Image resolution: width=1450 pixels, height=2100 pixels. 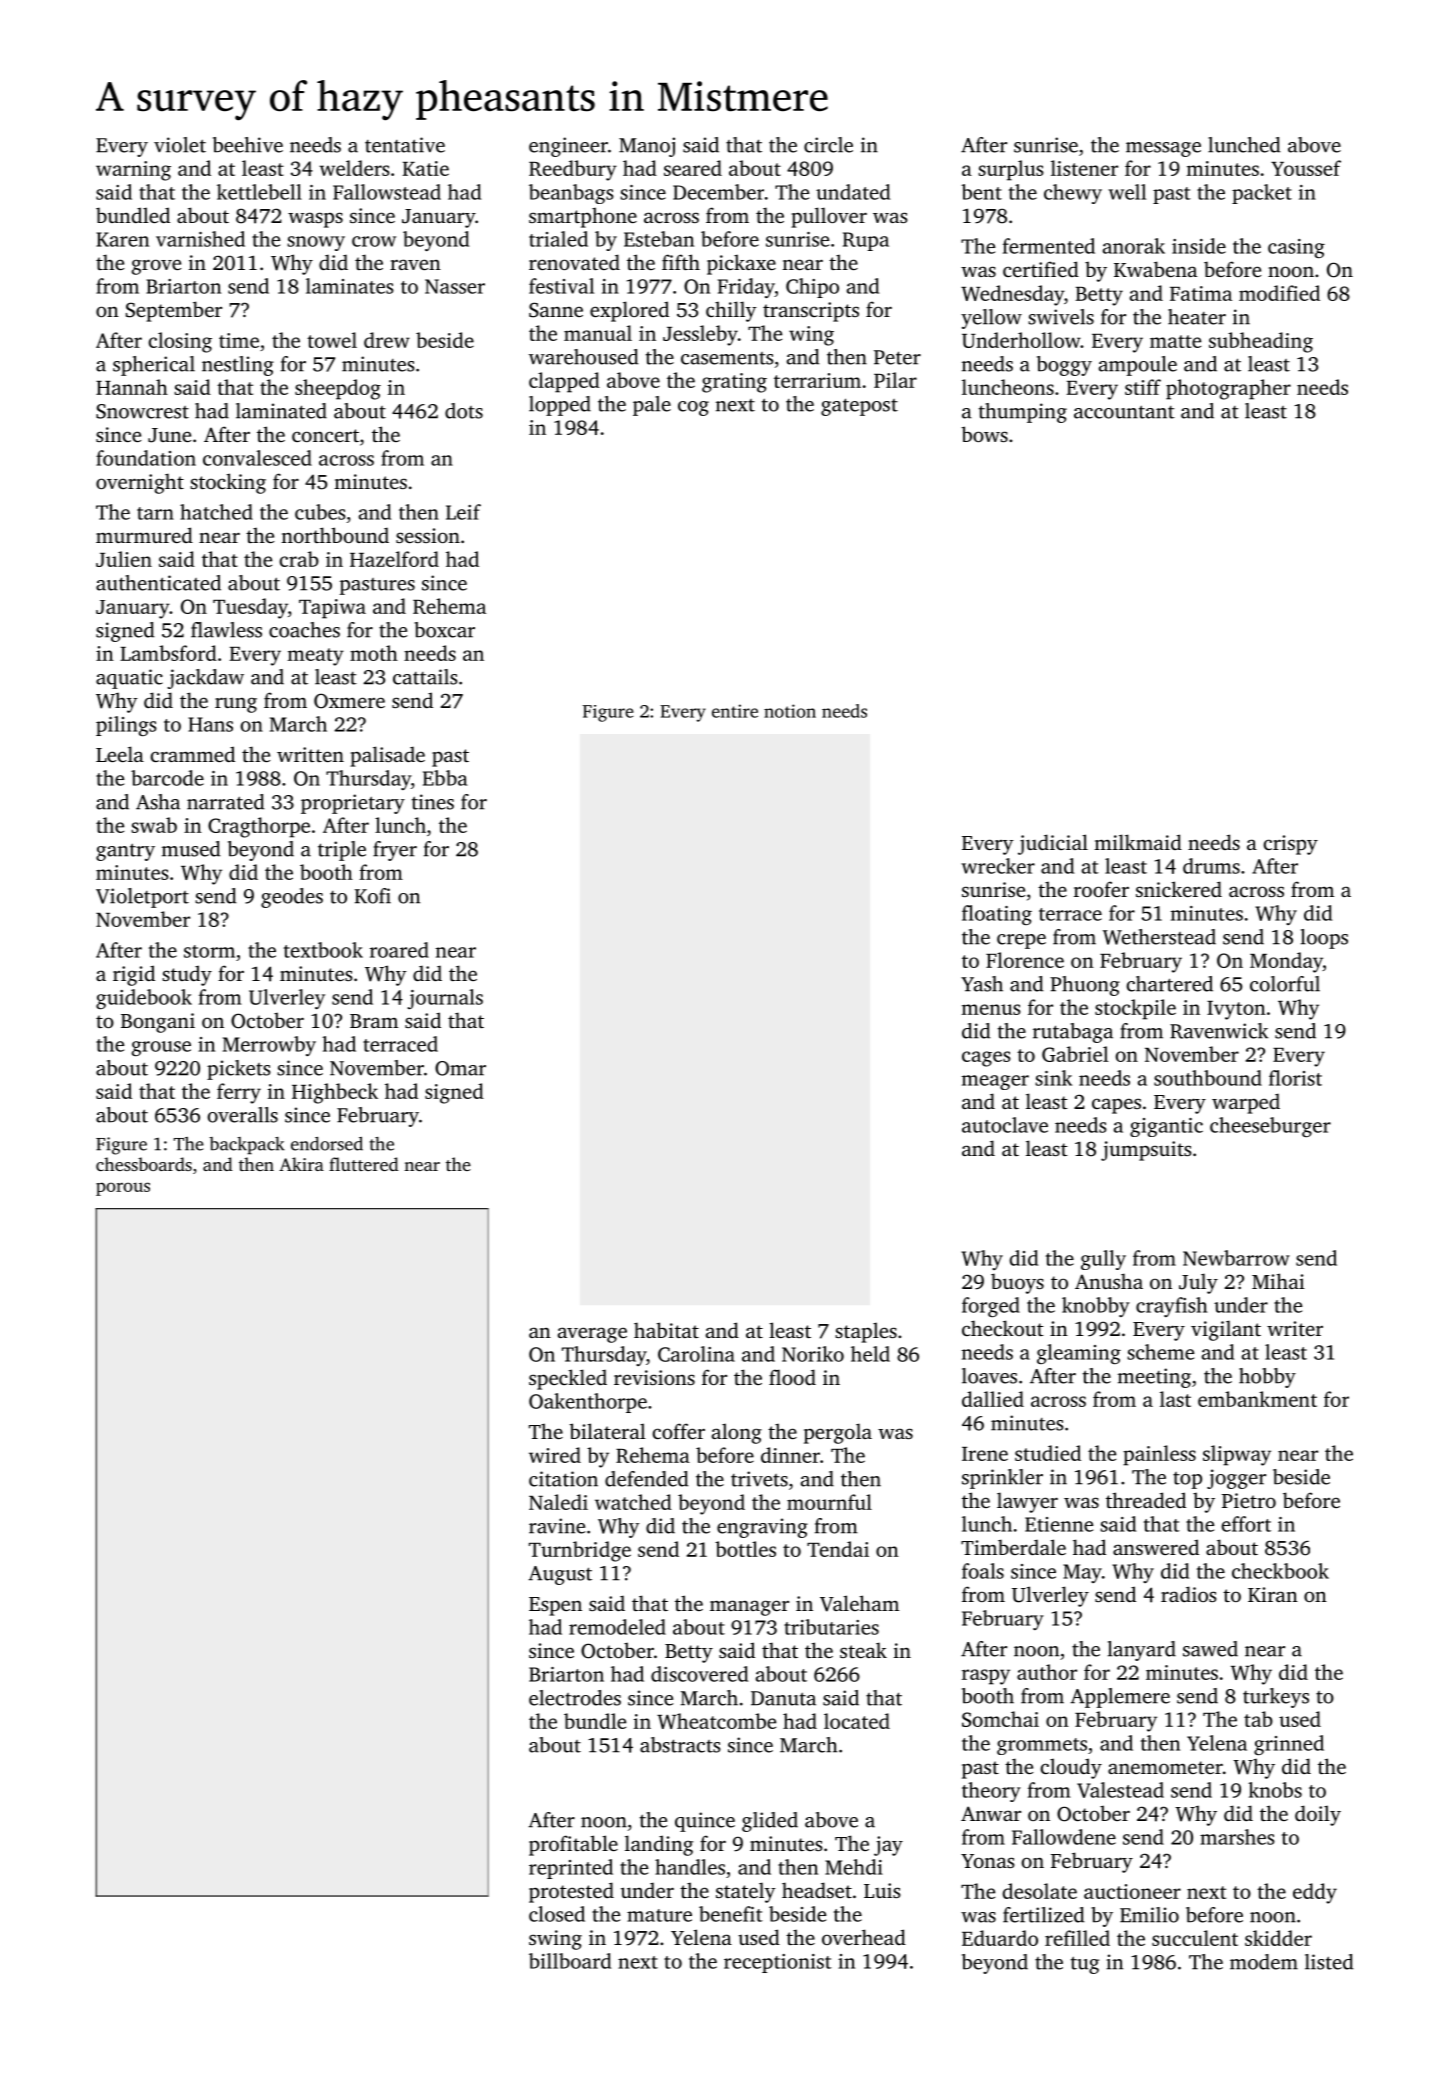 What do you see at coordinates (557, 1914) in the page?
I see `closed` at bounding box center [557, 1914].
